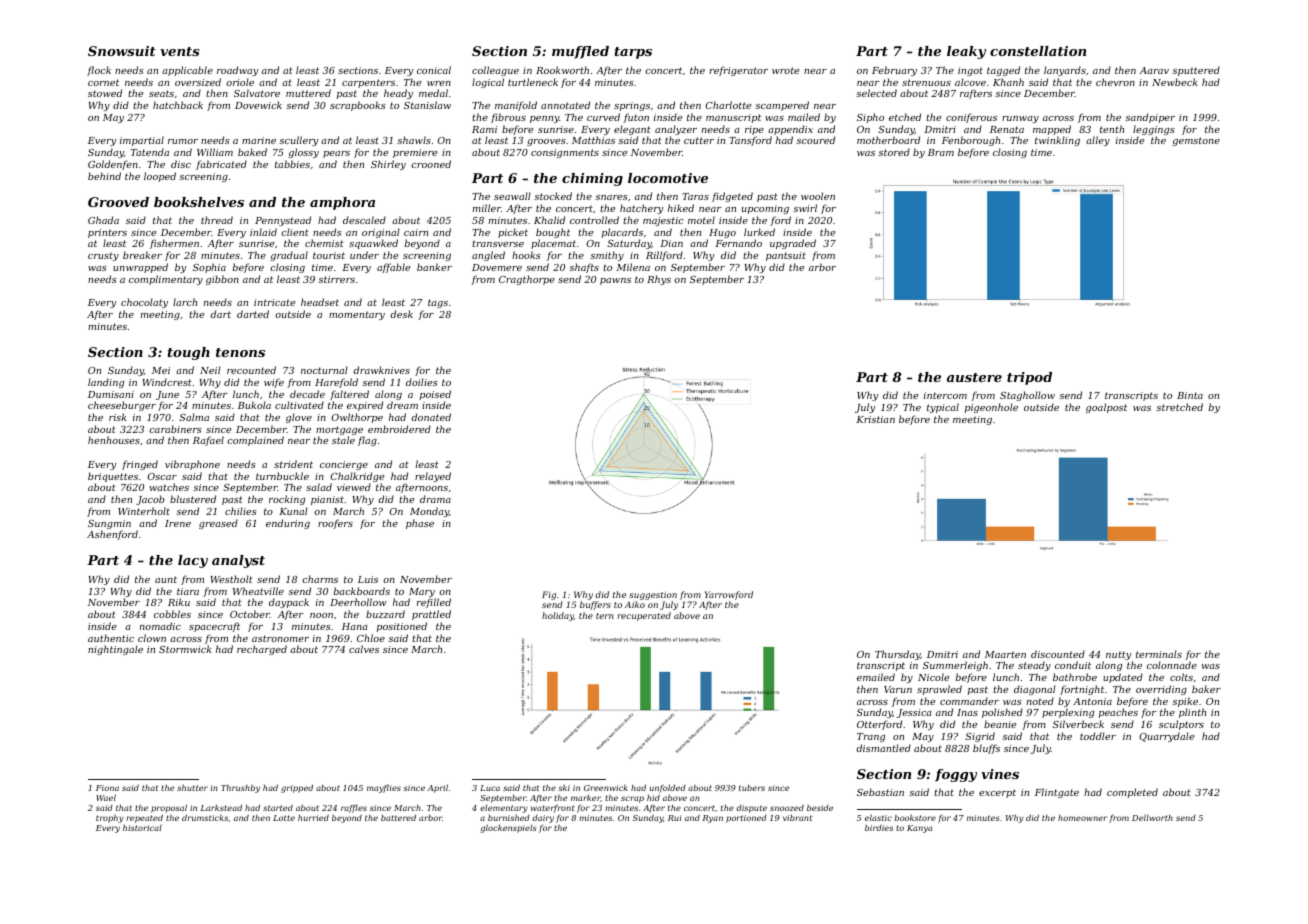  Describe the element at coordinates (659, 280) in the screenshot. I see `Rhys` at that location.
